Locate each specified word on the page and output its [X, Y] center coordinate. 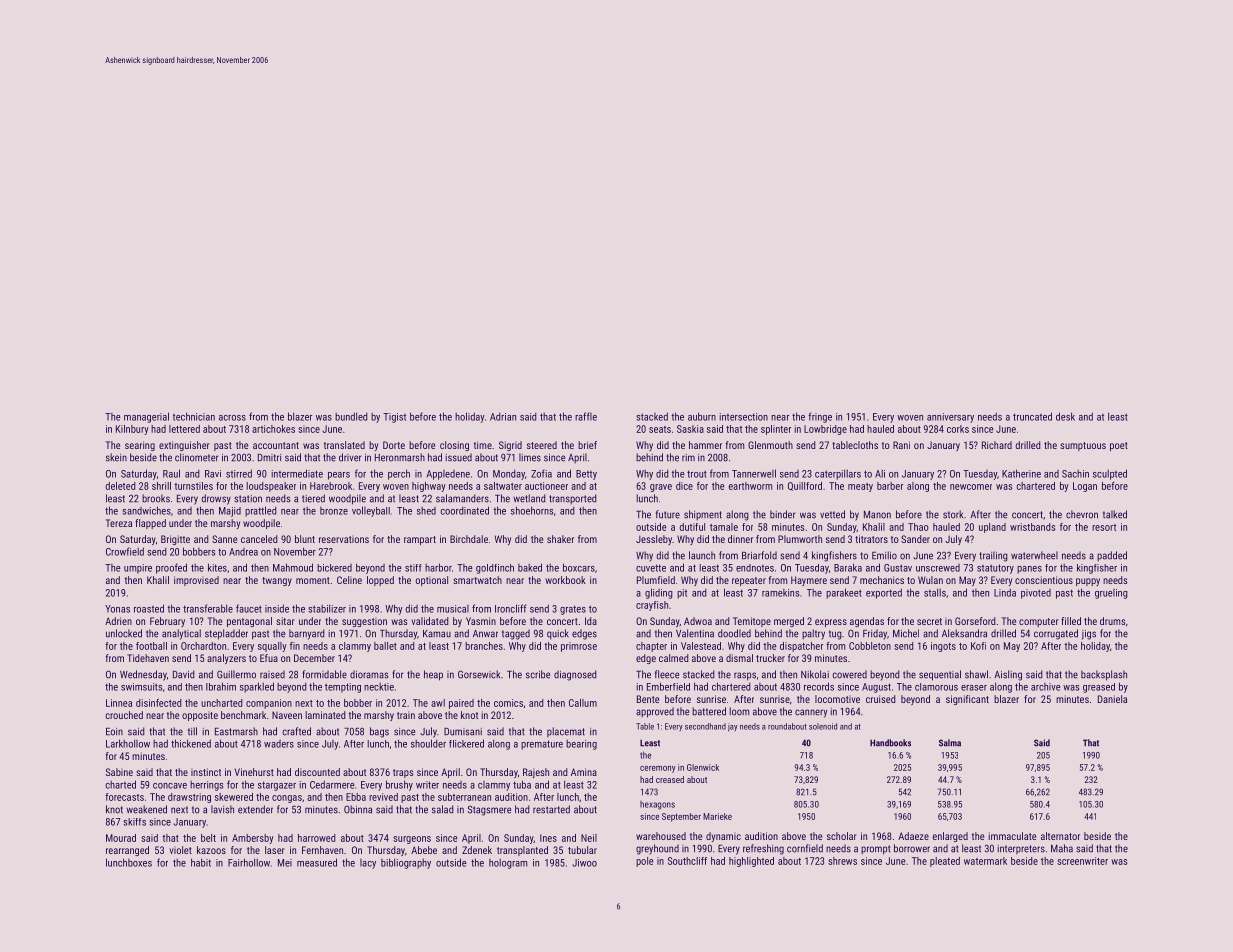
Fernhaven [322, 850]
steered [542, 445]
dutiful [692, 527]
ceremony [657, 769]
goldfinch [495, 569]
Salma [950, 743]
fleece [667, 674]
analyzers [226, 659]
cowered [849, 674]
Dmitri [269, 458]
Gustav [898, 568]
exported [884, 593]
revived [383, 797]
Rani [901, 445]
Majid [230, 512]
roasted [149, 608]
